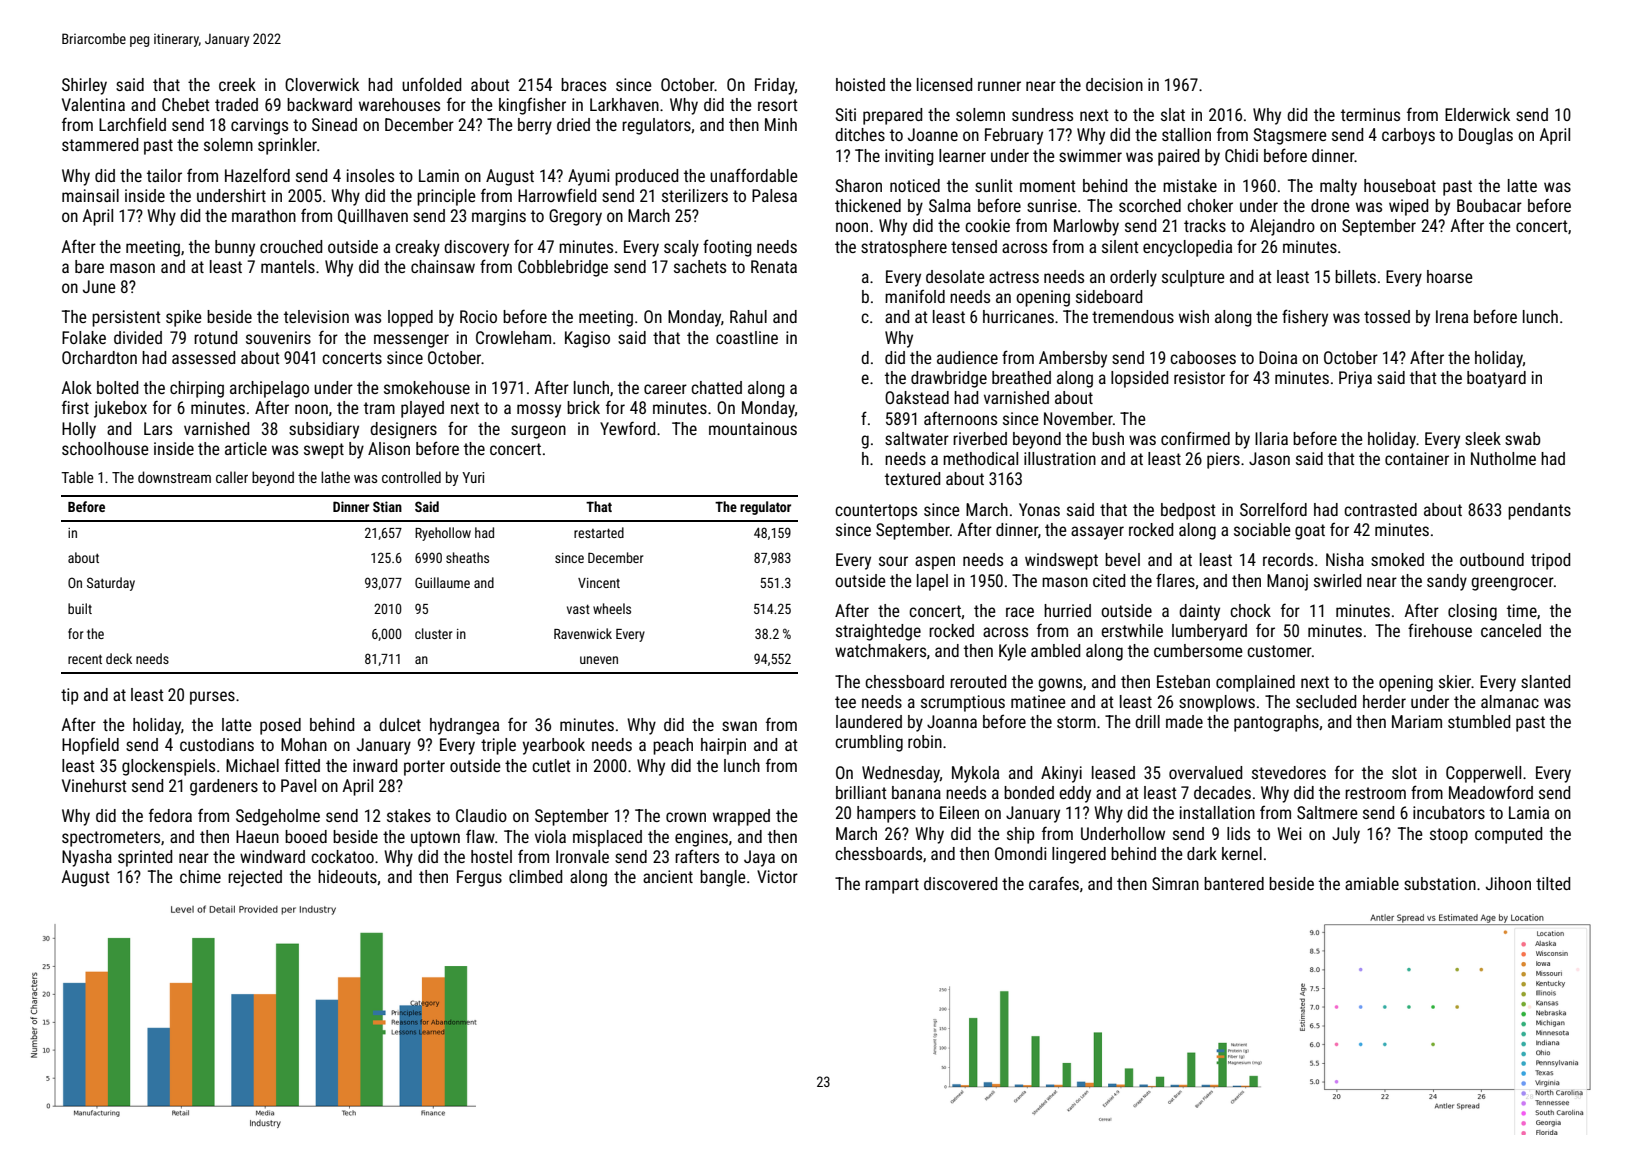 This image has height=1154, width=1633. What do you see at coordinates (431, 84) in the image?
I see `unfolded` at bounding box center [431, 84].
